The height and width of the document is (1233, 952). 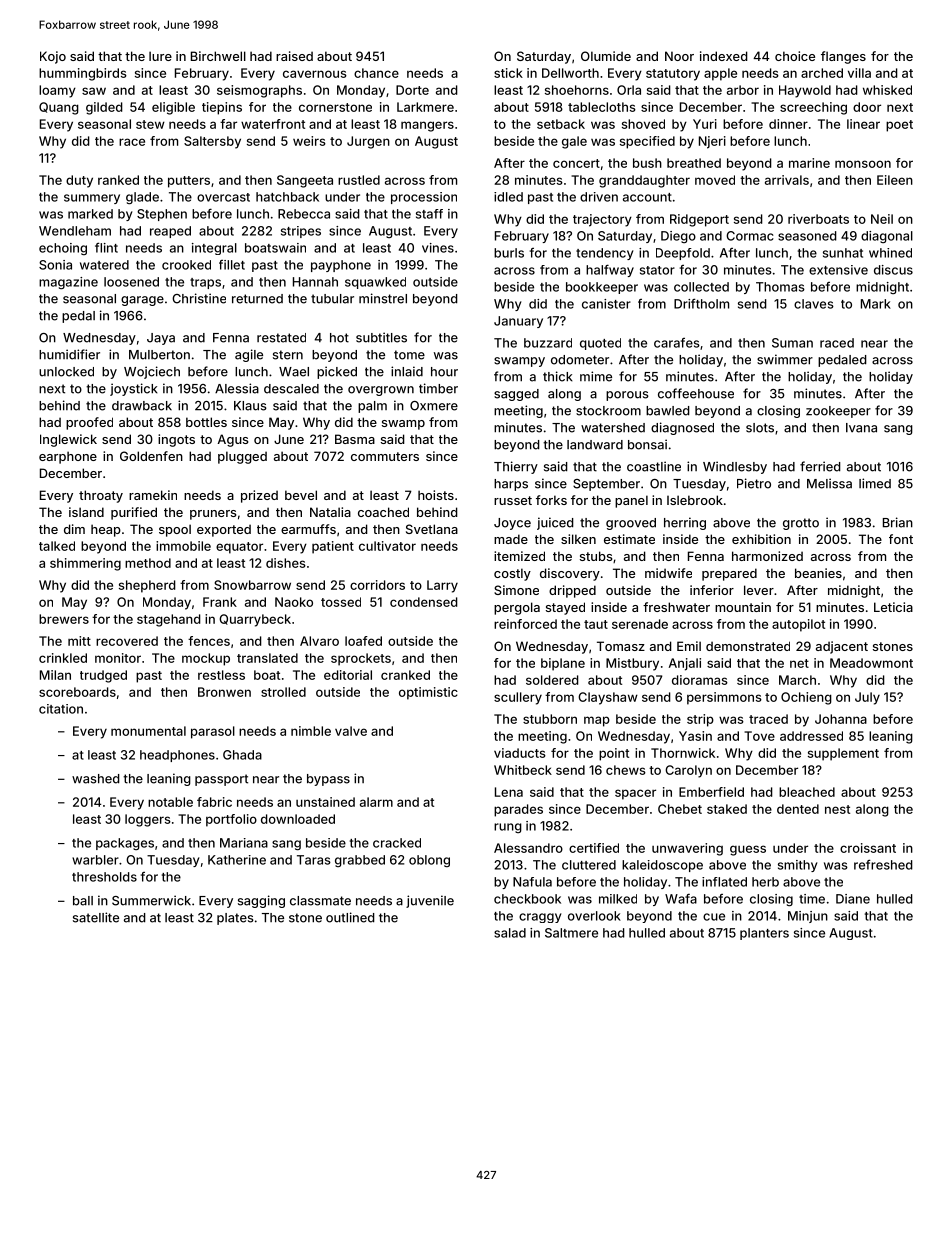 I want to click on plates, so click(x=235, y=919).
